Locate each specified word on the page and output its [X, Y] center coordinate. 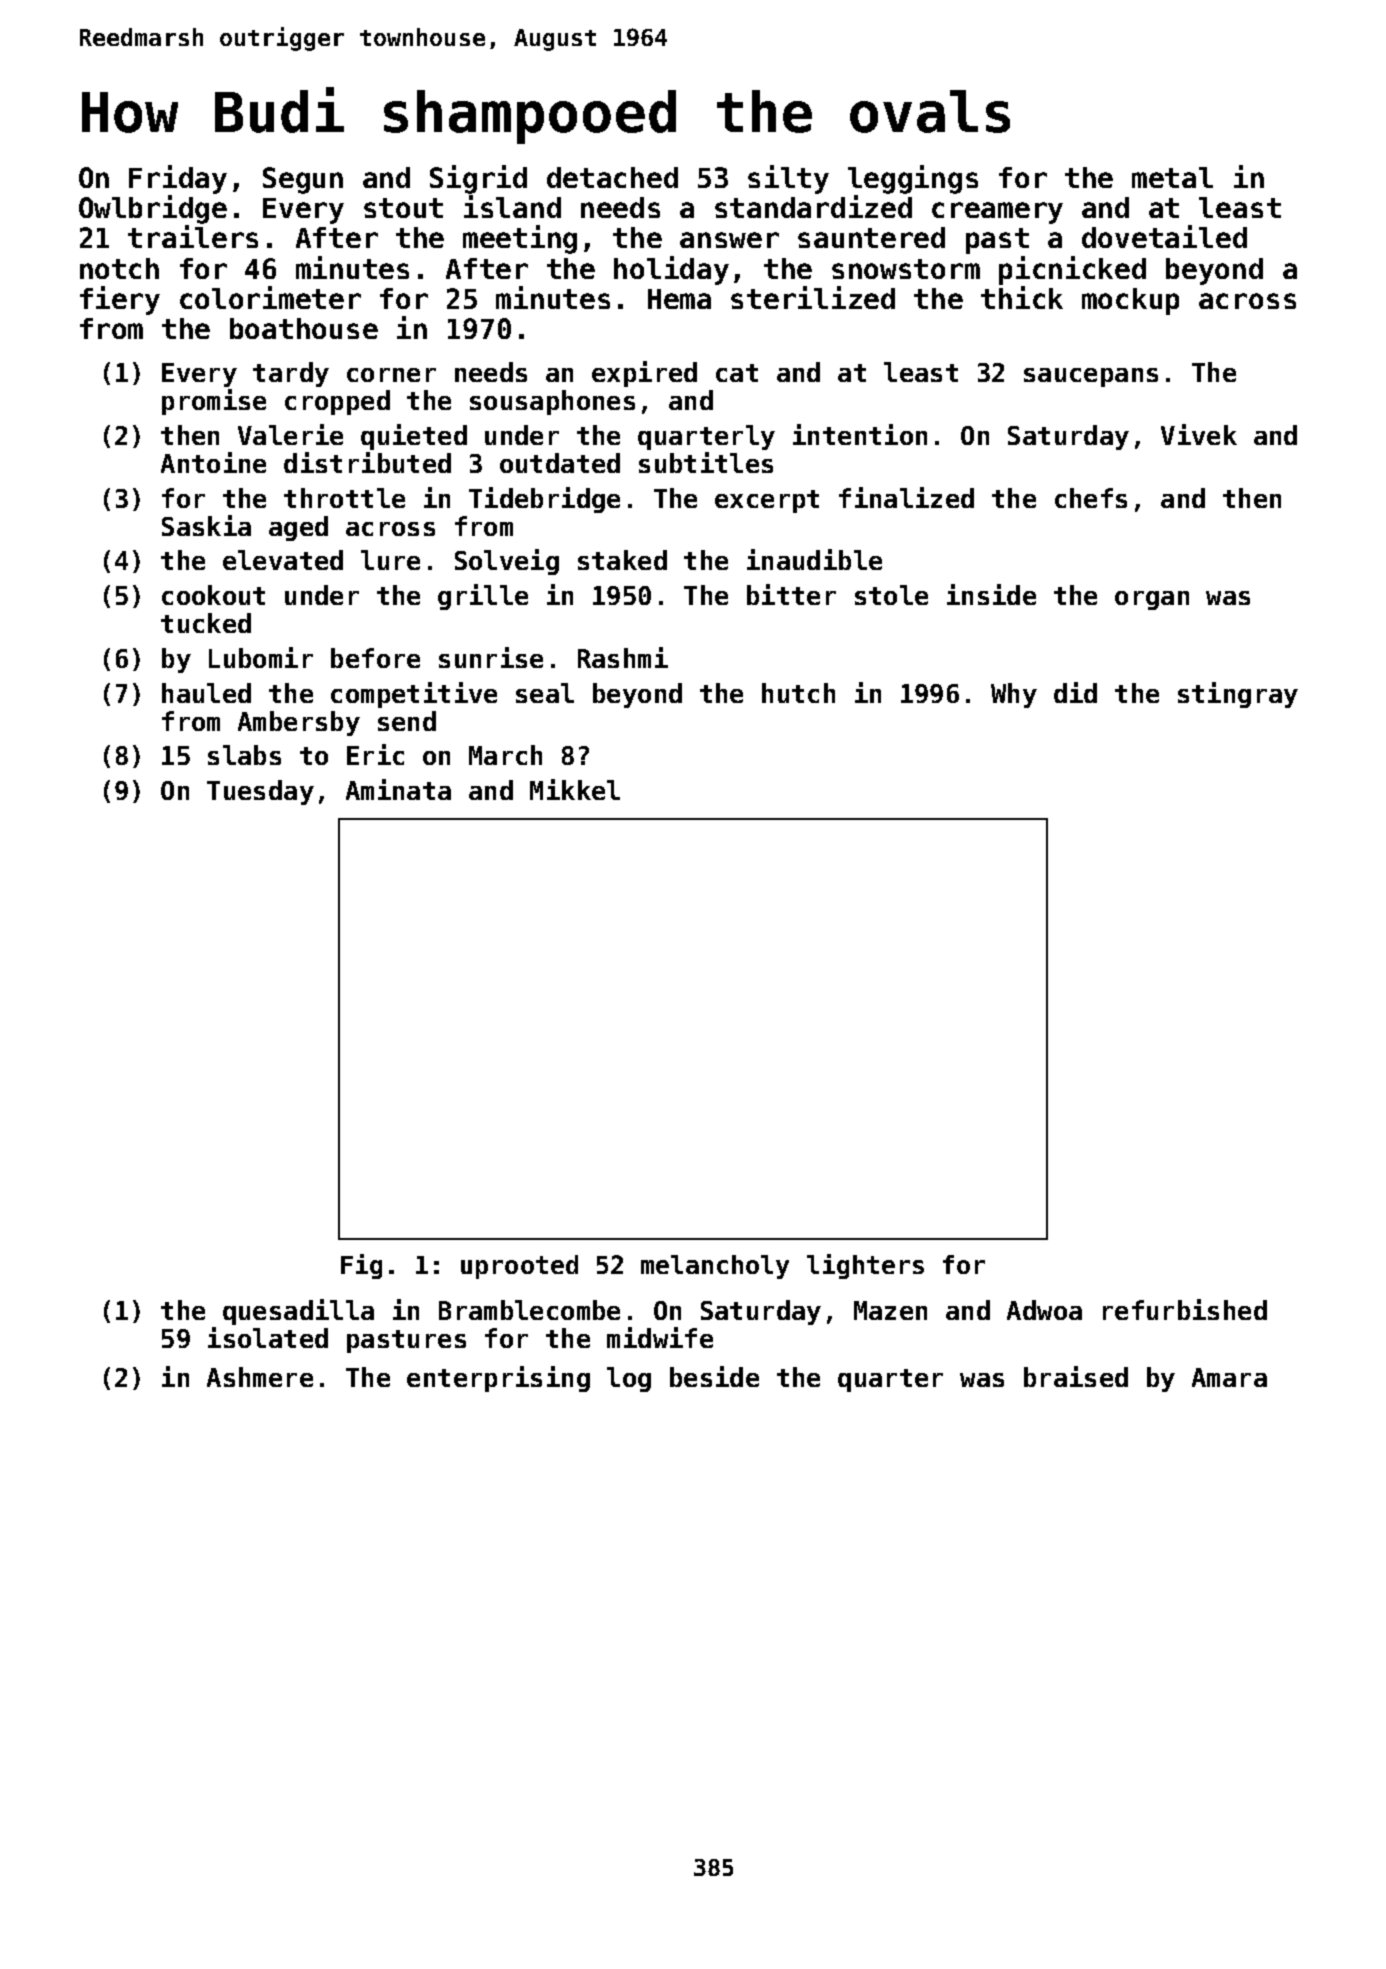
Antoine [213, 462]
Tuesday [260, 792]
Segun [303, 180]
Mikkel [575, 789]
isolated [268, 1337]
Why [1014, 695]
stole [891, 595]
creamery [997, 213]
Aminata [398, 789]
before [375, 658]
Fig [361, 1266]
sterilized [813, 297]
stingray [1238, 695]
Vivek [1199, 434]
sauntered [871, 237]
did [1075, 692]
